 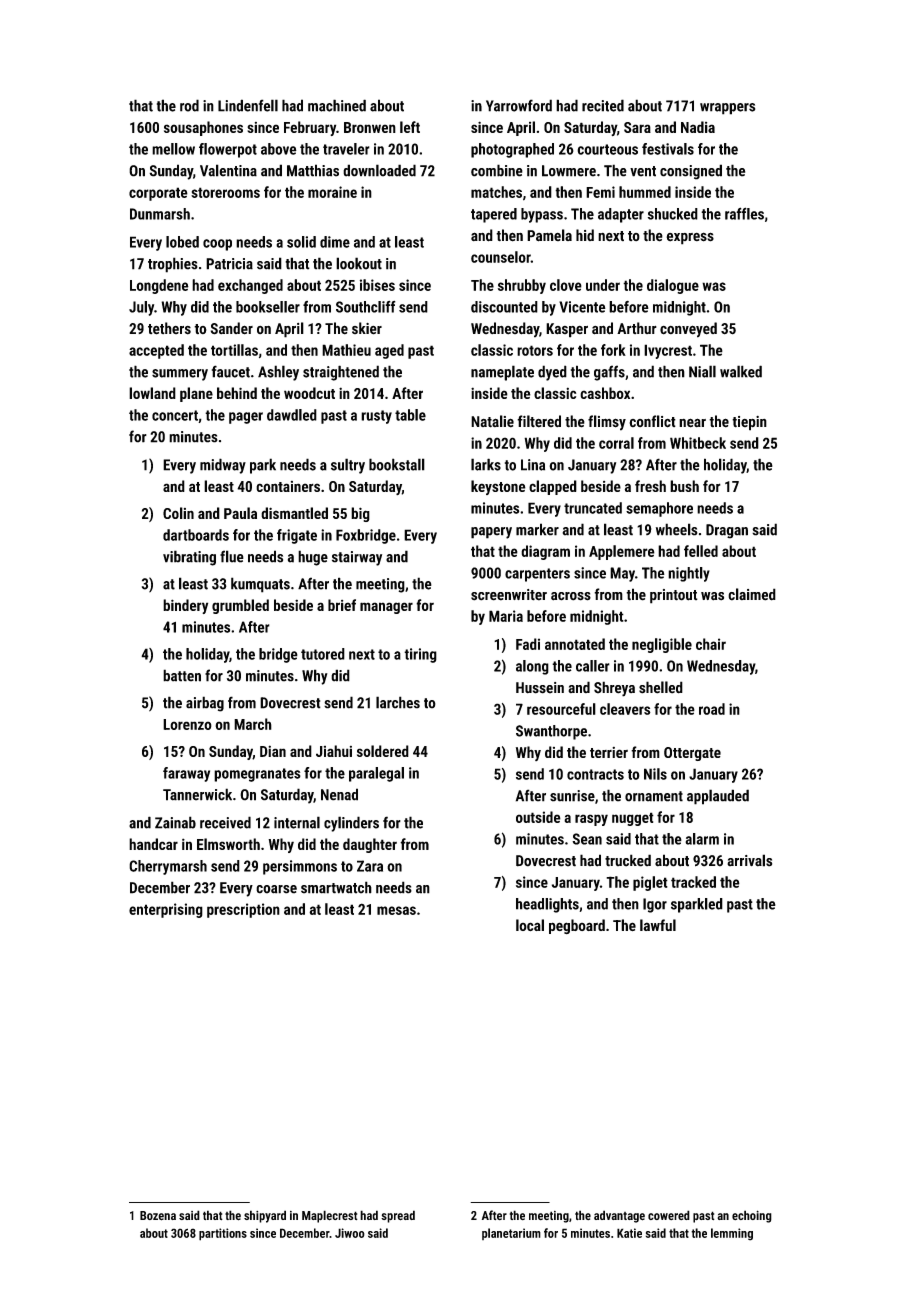 What do you see at coordinates (389, 351) in the image?
I see `aged` at bounding box center [389, 351].
